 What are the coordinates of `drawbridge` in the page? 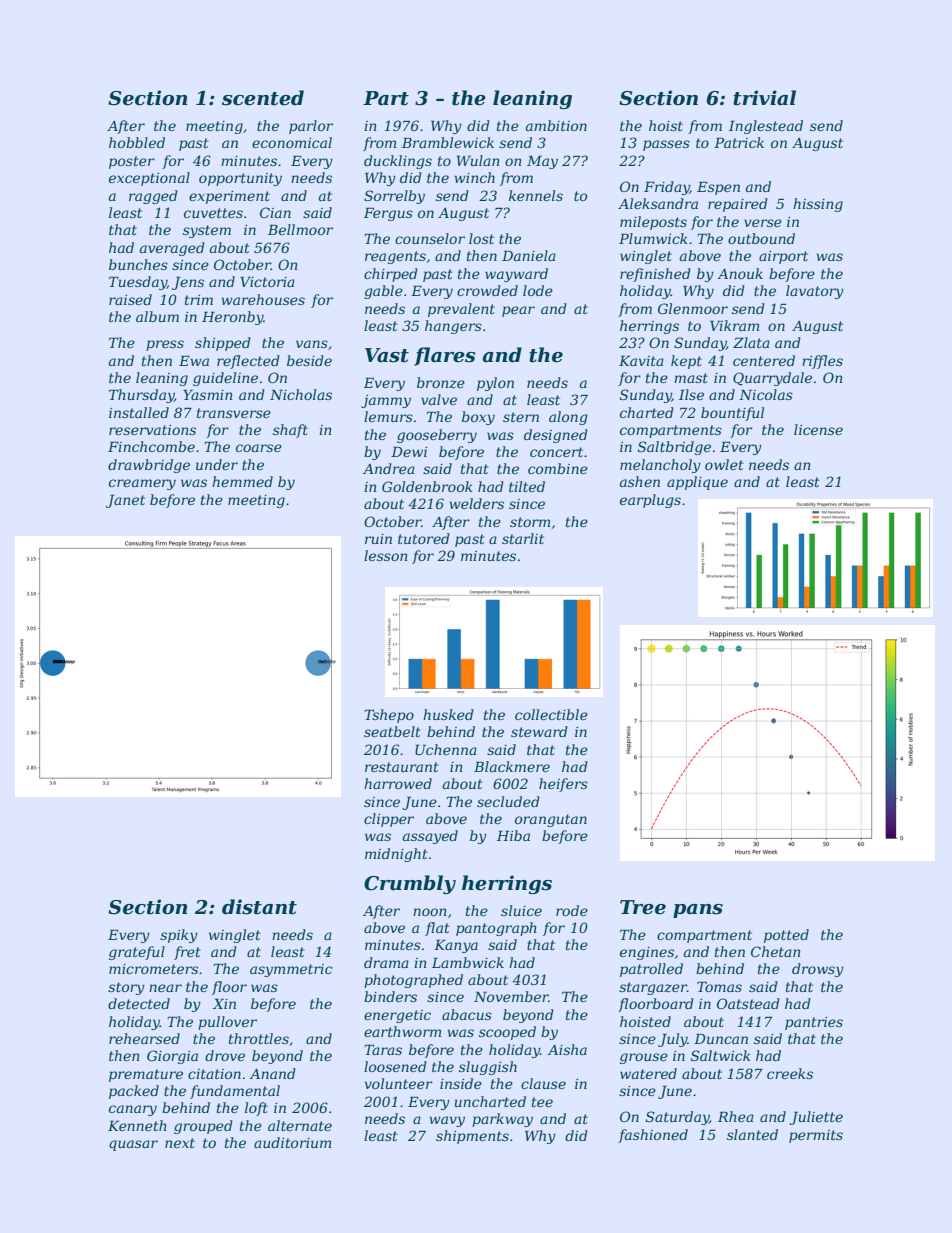 It's located at (149, 466).
